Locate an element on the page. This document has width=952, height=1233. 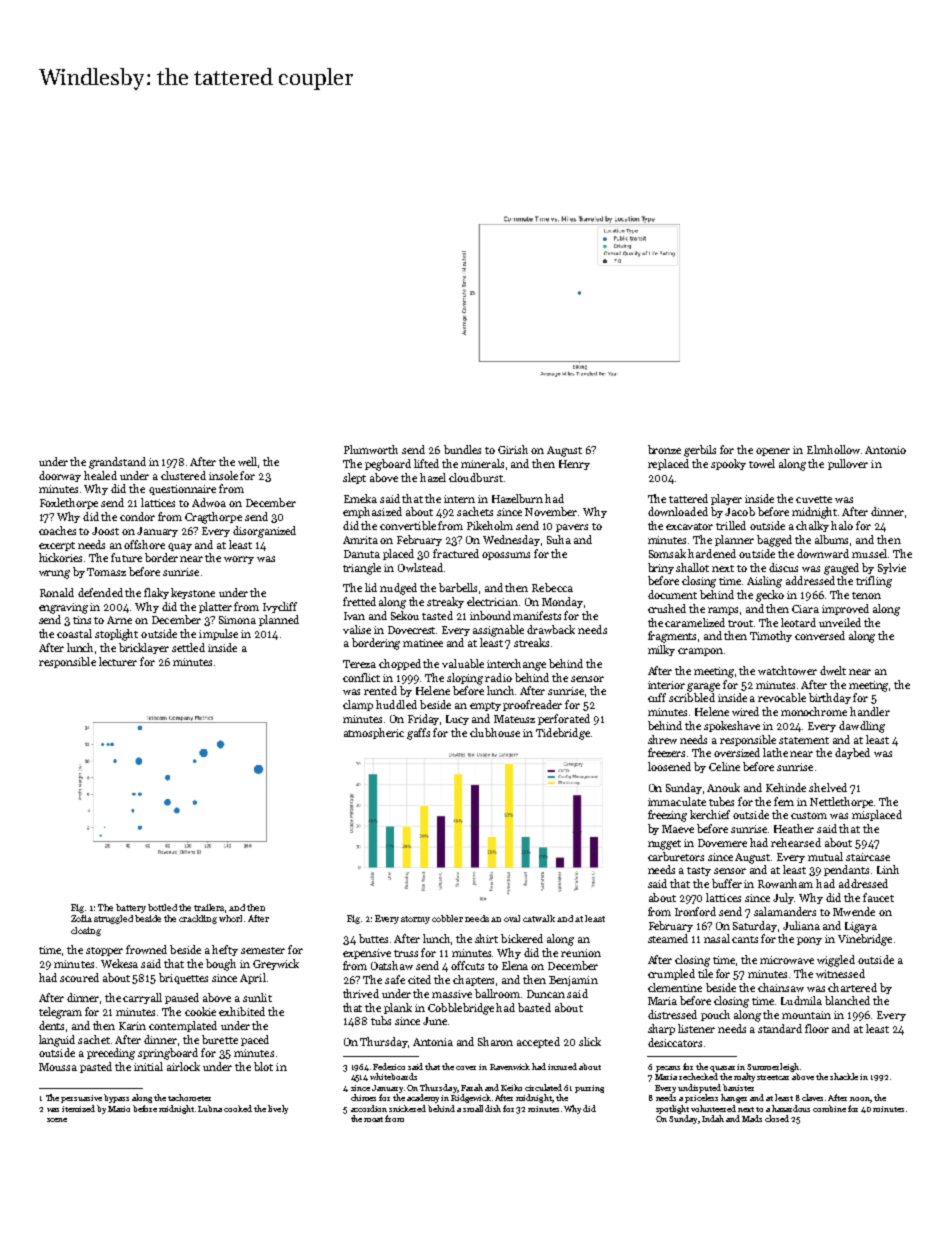
Ronald is located at coordinates (57, 592).
